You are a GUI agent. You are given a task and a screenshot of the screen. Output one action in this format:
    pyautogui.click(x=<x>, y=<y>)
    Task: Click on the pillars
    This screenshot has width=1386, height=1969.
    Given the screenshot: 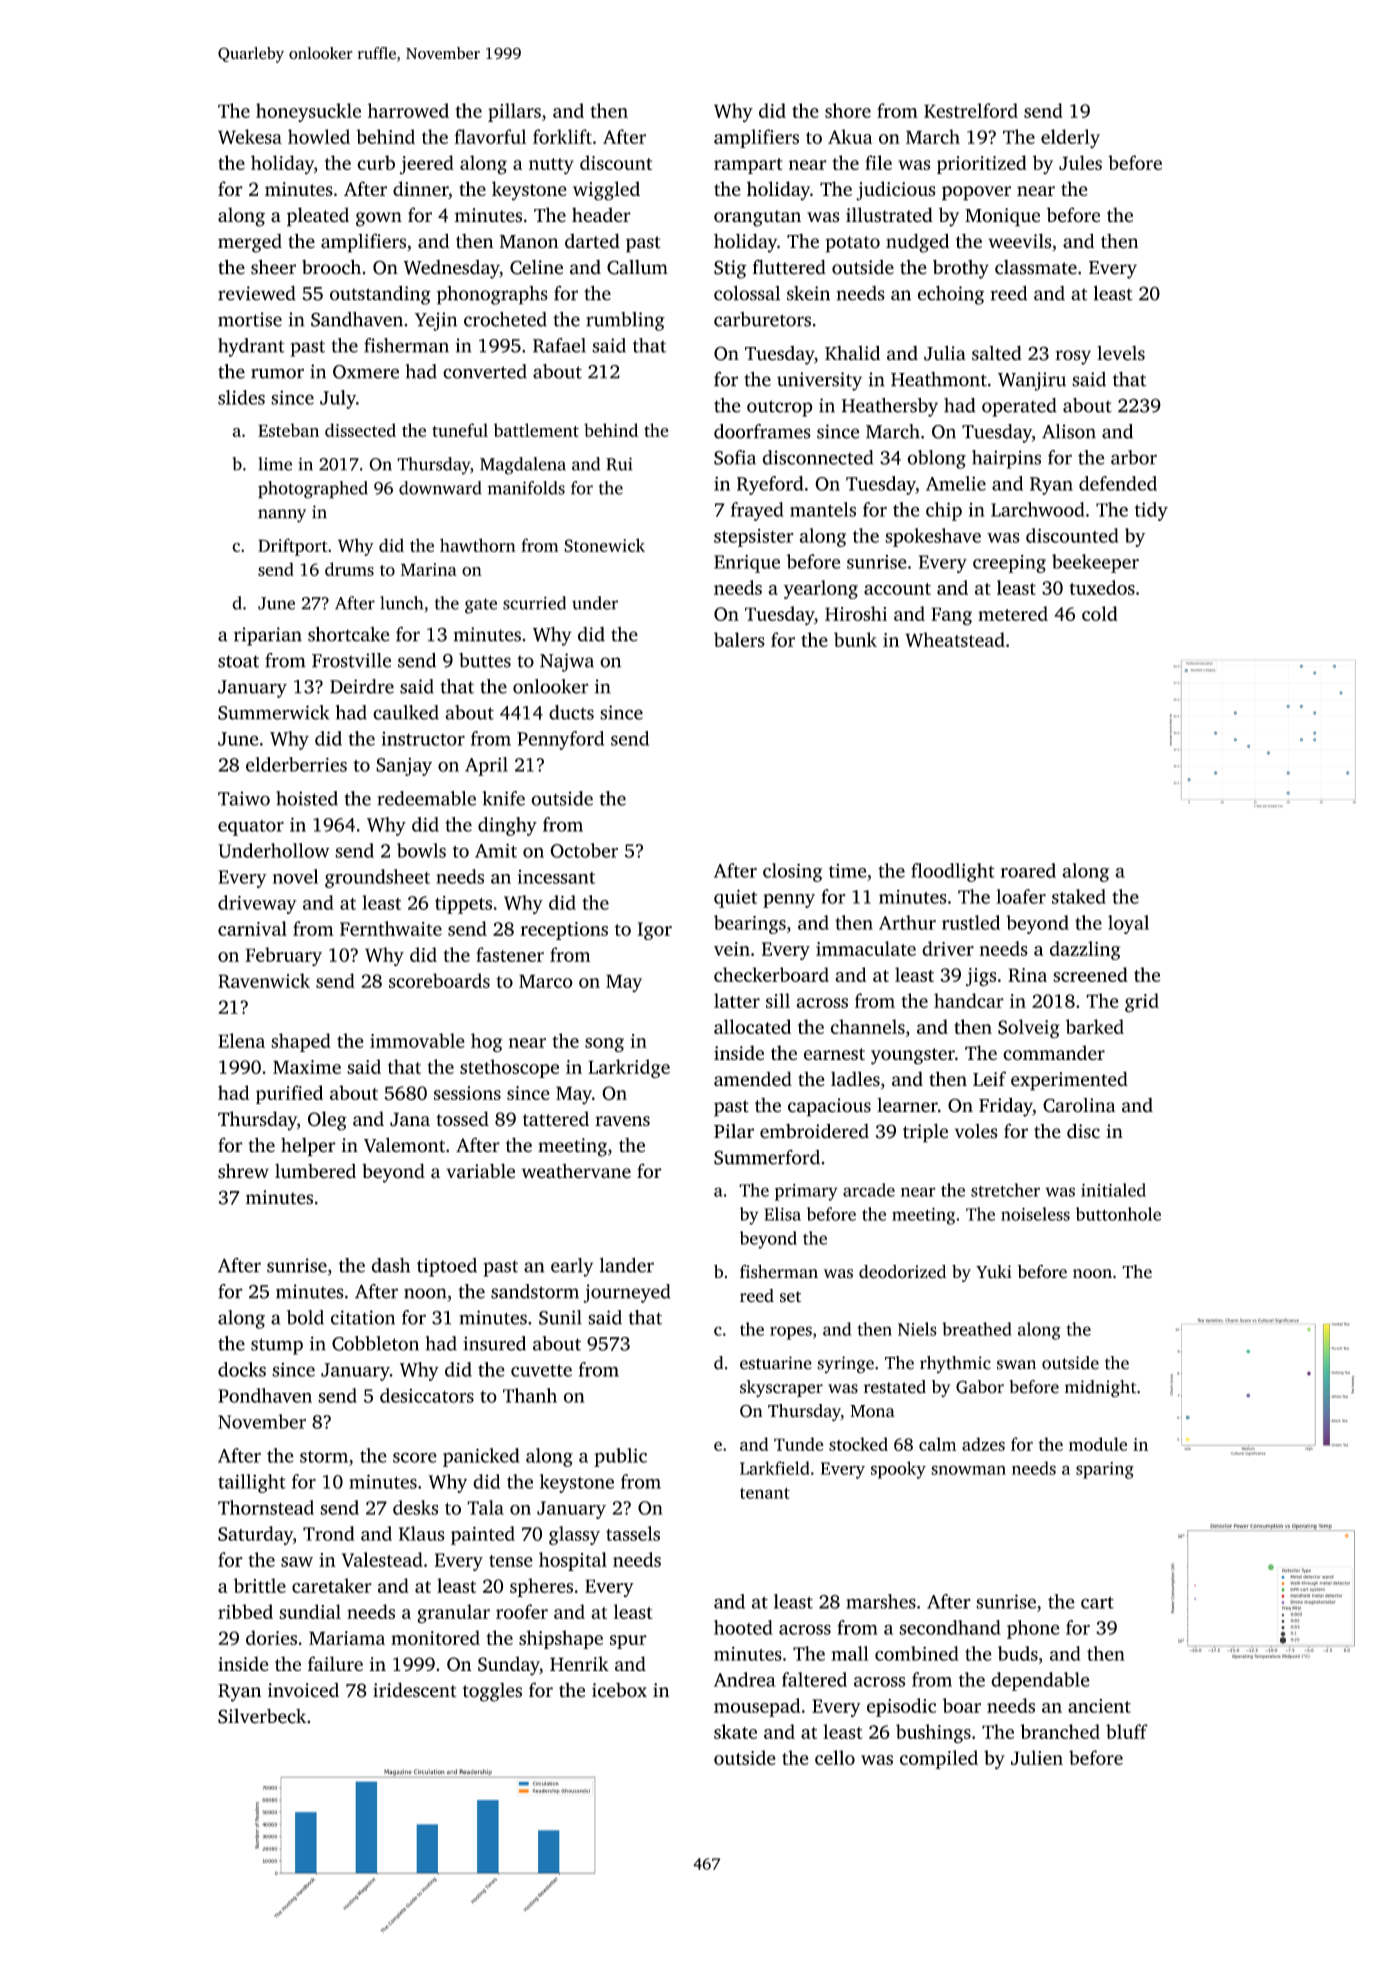 What is the action you would take?
    pyautogui.click(x=514, y=112)
